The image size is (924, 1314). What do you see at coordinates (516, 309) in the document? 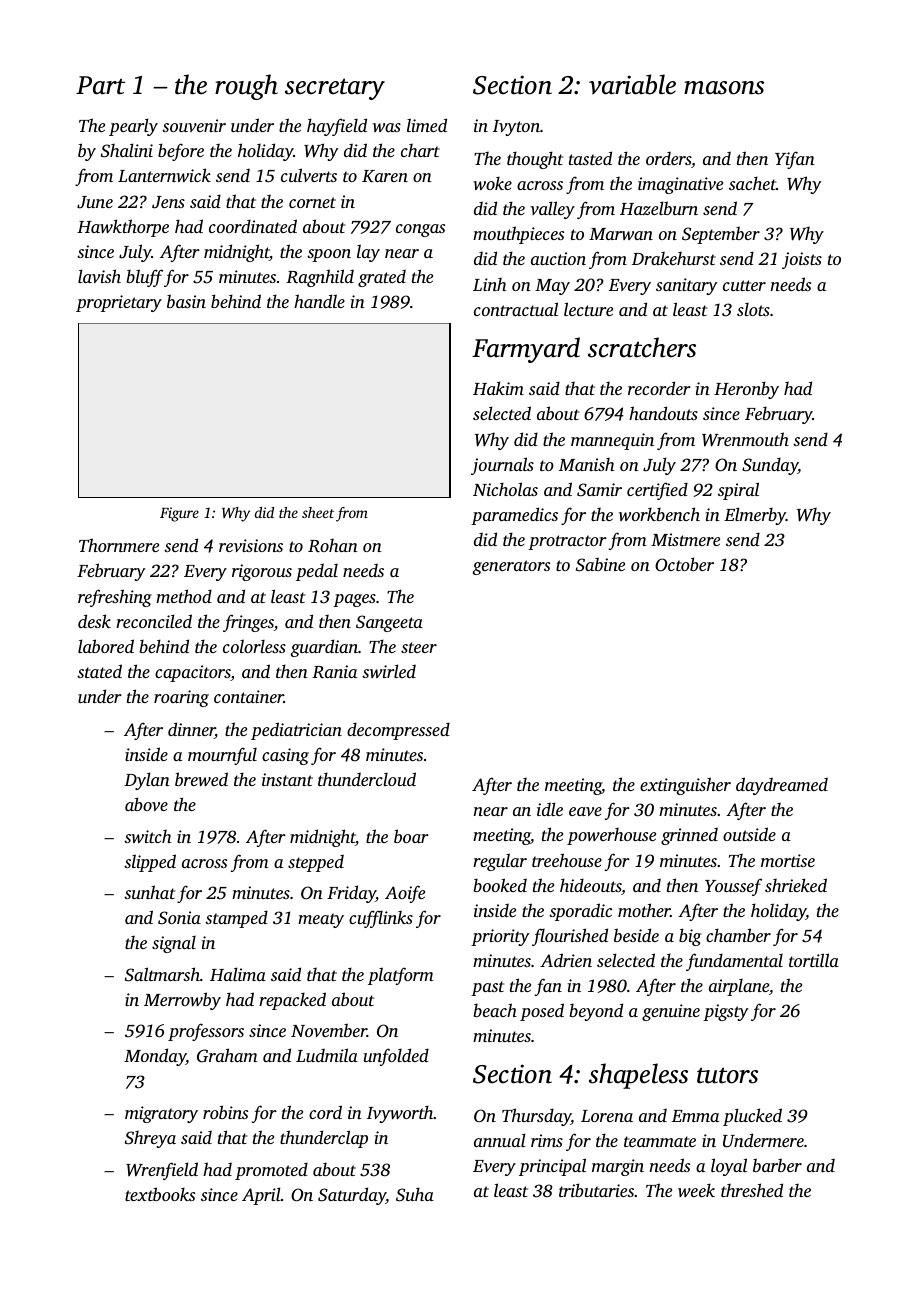
I see `contractual` at bounding box center [516, 309].
